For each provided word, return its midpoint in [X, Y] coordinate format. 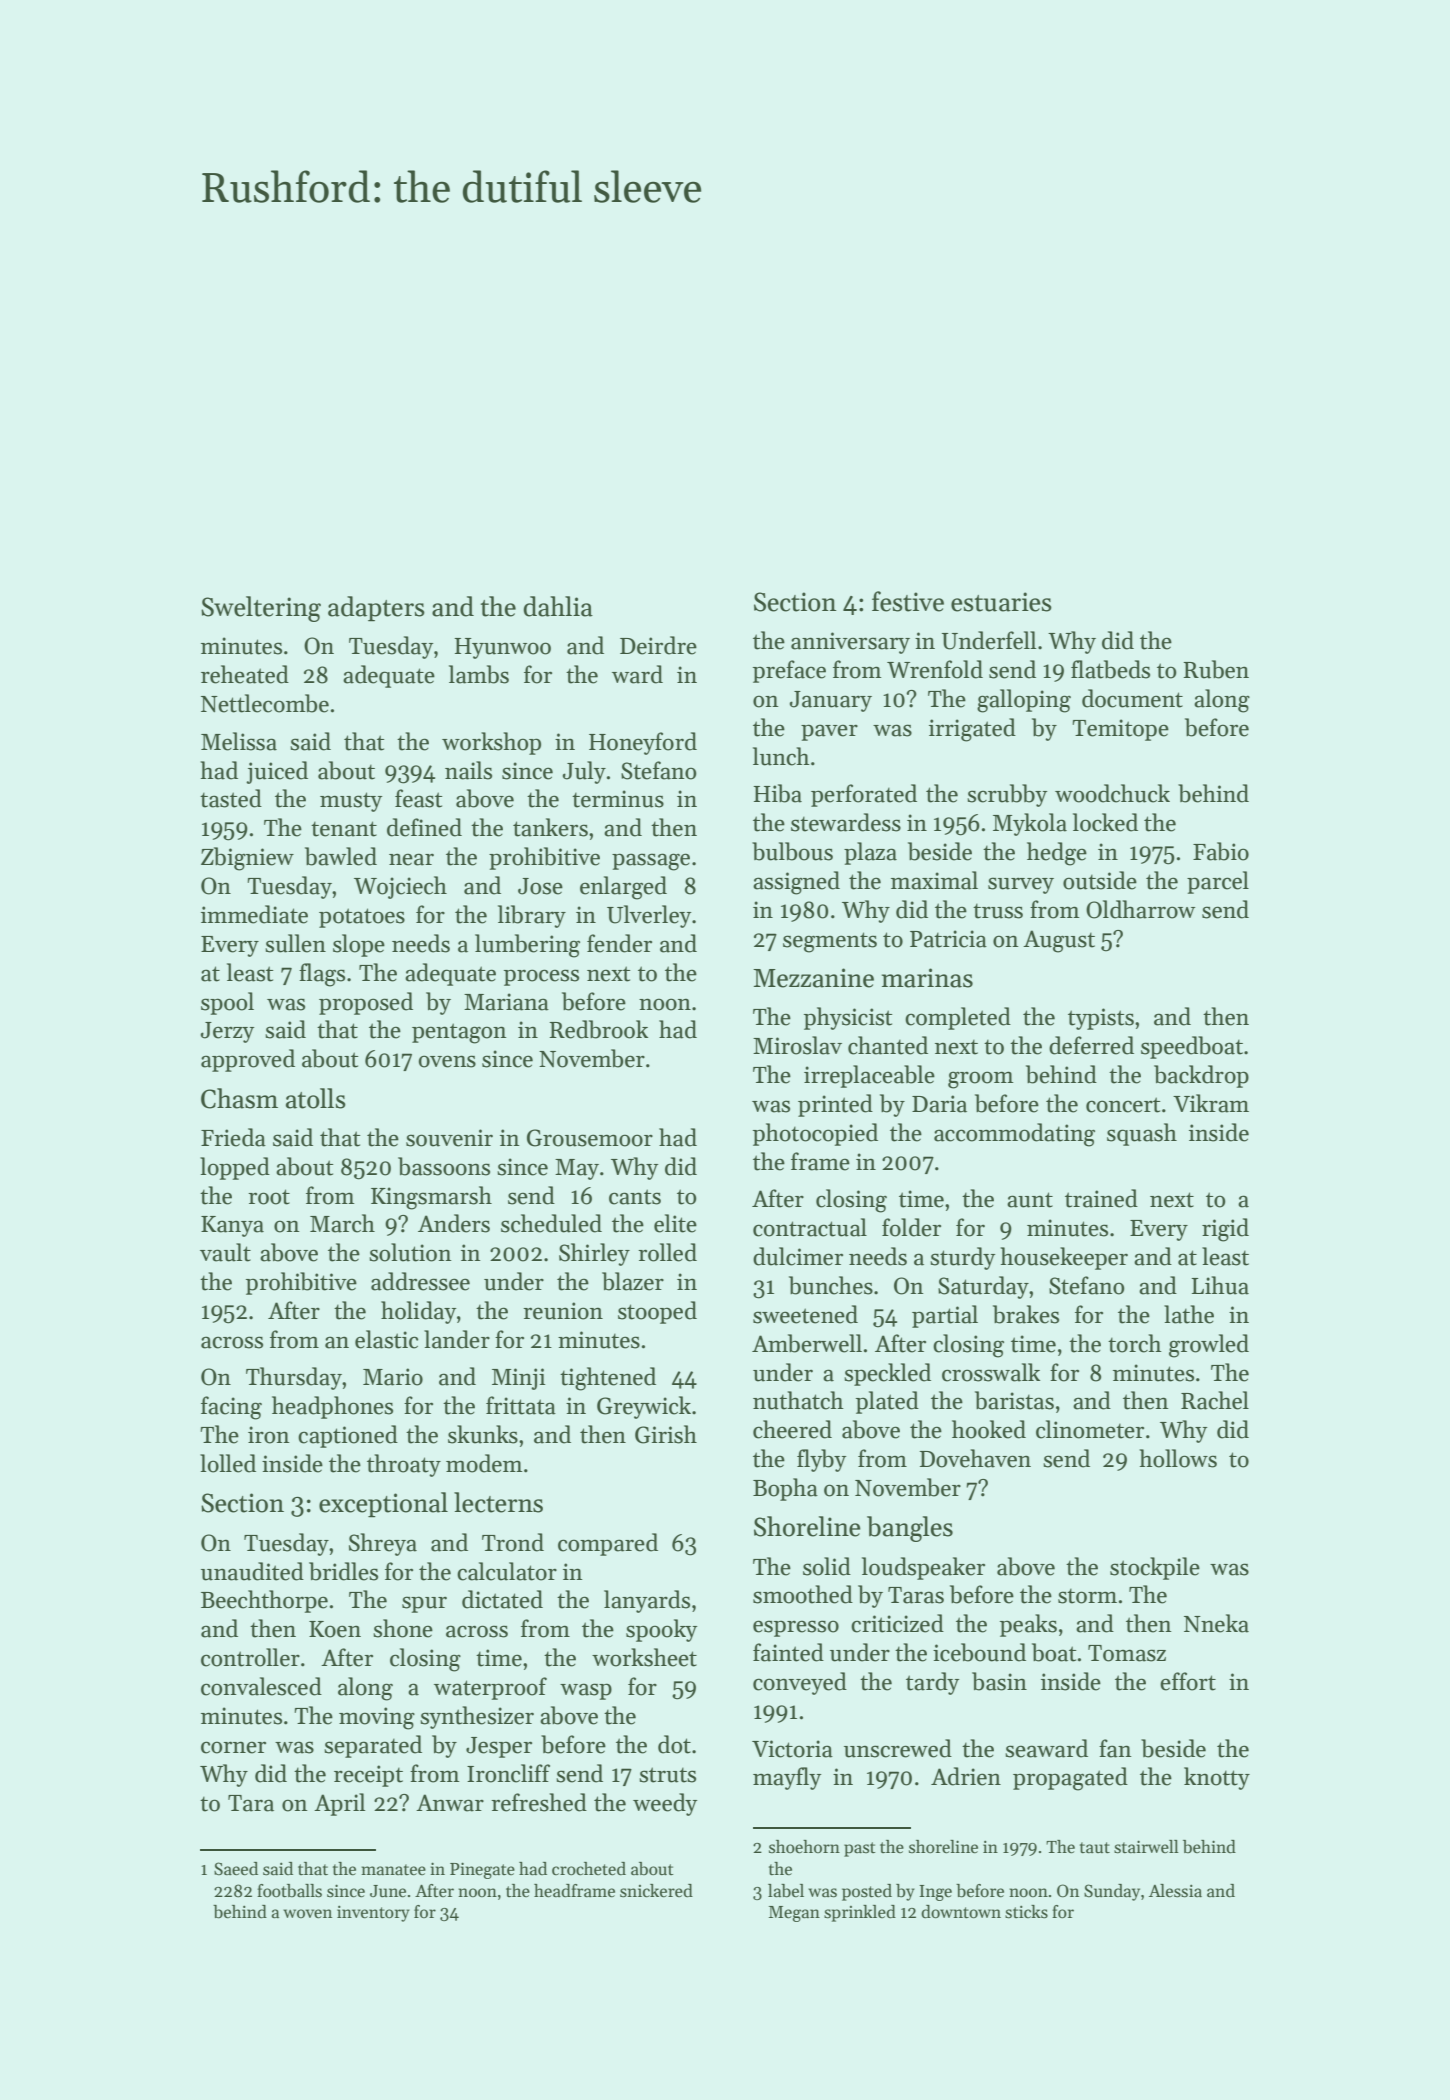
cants [635, 1197]
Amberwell [807, 1343]
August [1059, 941]
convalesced [261, 1686]
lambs [479, 674]
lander [457, 1339]
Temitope [1120, 730]
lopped [235, 1168]
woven [307, 1914]
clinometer [1090, 1429]
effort [1188, 1681]
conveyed [800, 1683]
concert [1123, 1105]
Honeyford [643, 743]
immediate [254, 914]
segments [830, 942]
